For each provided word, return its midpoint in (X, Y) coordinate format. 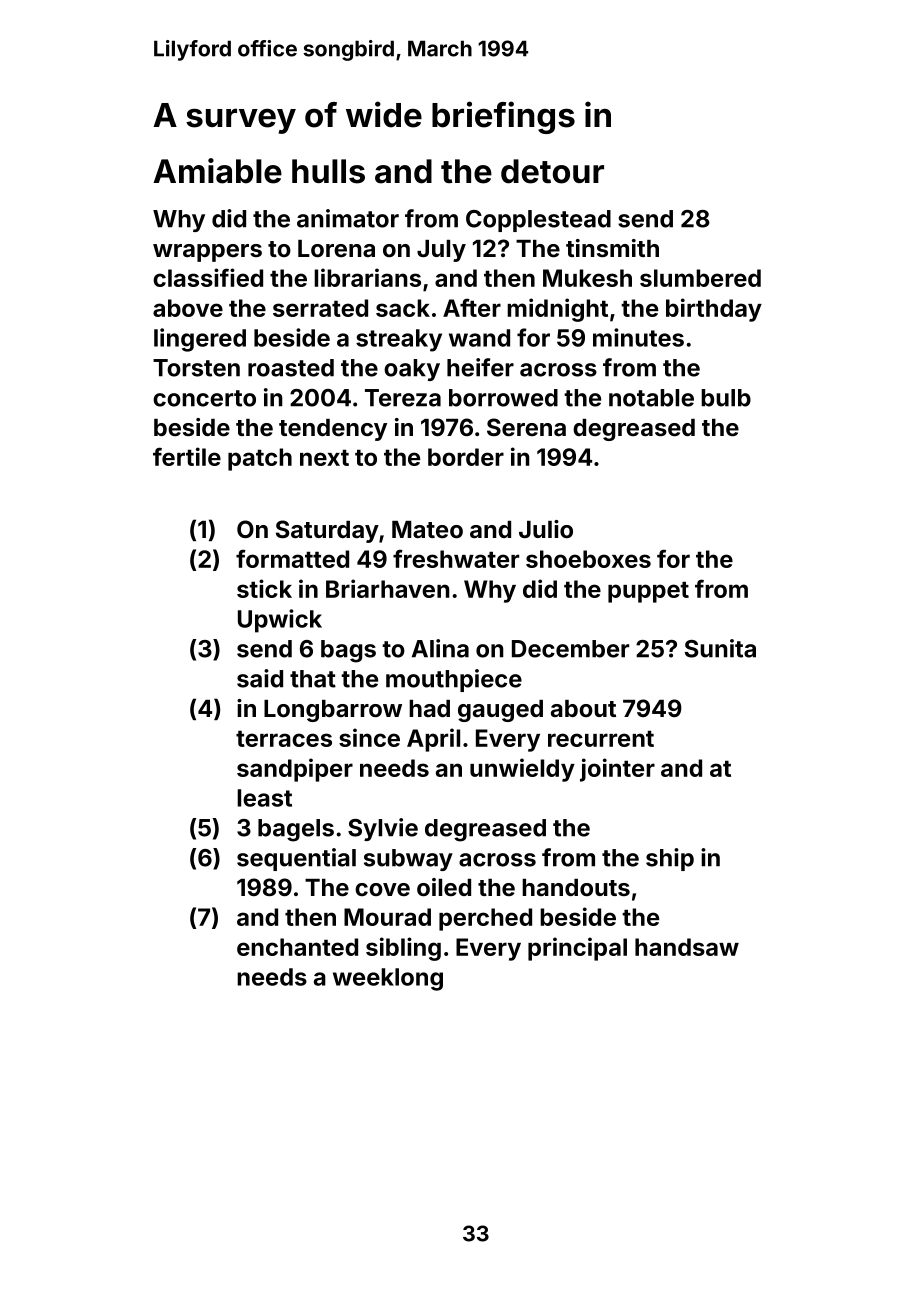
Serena (526, 427)
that (313, 679)
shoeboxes (588, 559)
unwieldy (522, 770)
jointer (617, 770)
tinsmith (612, 248)
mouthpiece (454, 680)
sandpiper (295, 770)
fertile (187, 456)
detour (552, 171)
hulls (328, 171)
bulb (726, 398)
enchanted (297, 947)
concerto (204, 398)
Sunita (720, 648)
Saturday (327, 531)
